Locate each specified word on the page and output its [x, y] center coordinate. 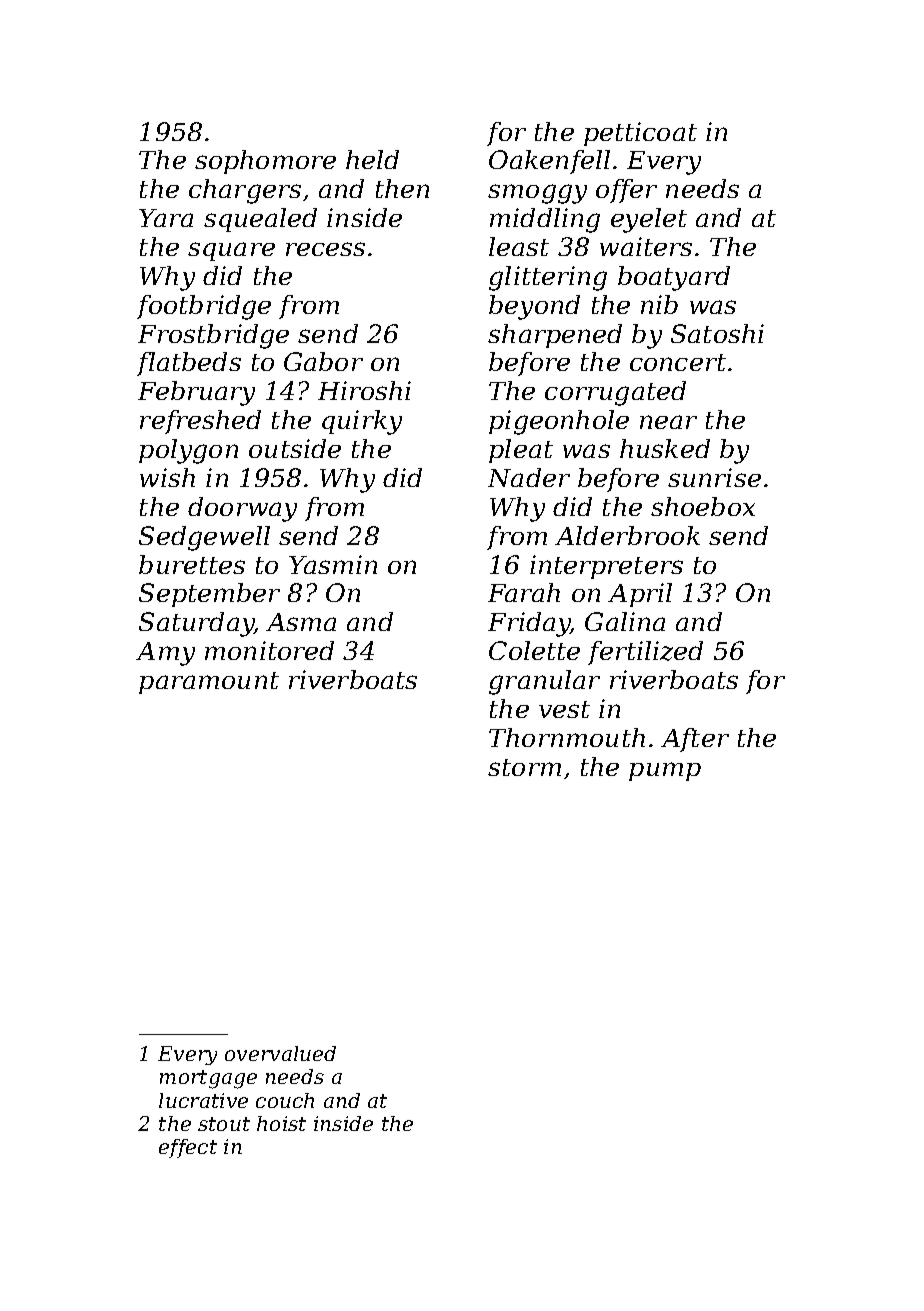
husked [665, 448]
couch [285, 1100]
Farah [524, 592]
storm [524, 767]
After [695, 740]
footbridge [204, 307]
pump [665, 771]
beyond [534, 307]
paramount [209, 683]
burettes [192, 564]
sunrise [714, 477]
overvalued [280, 1053]
